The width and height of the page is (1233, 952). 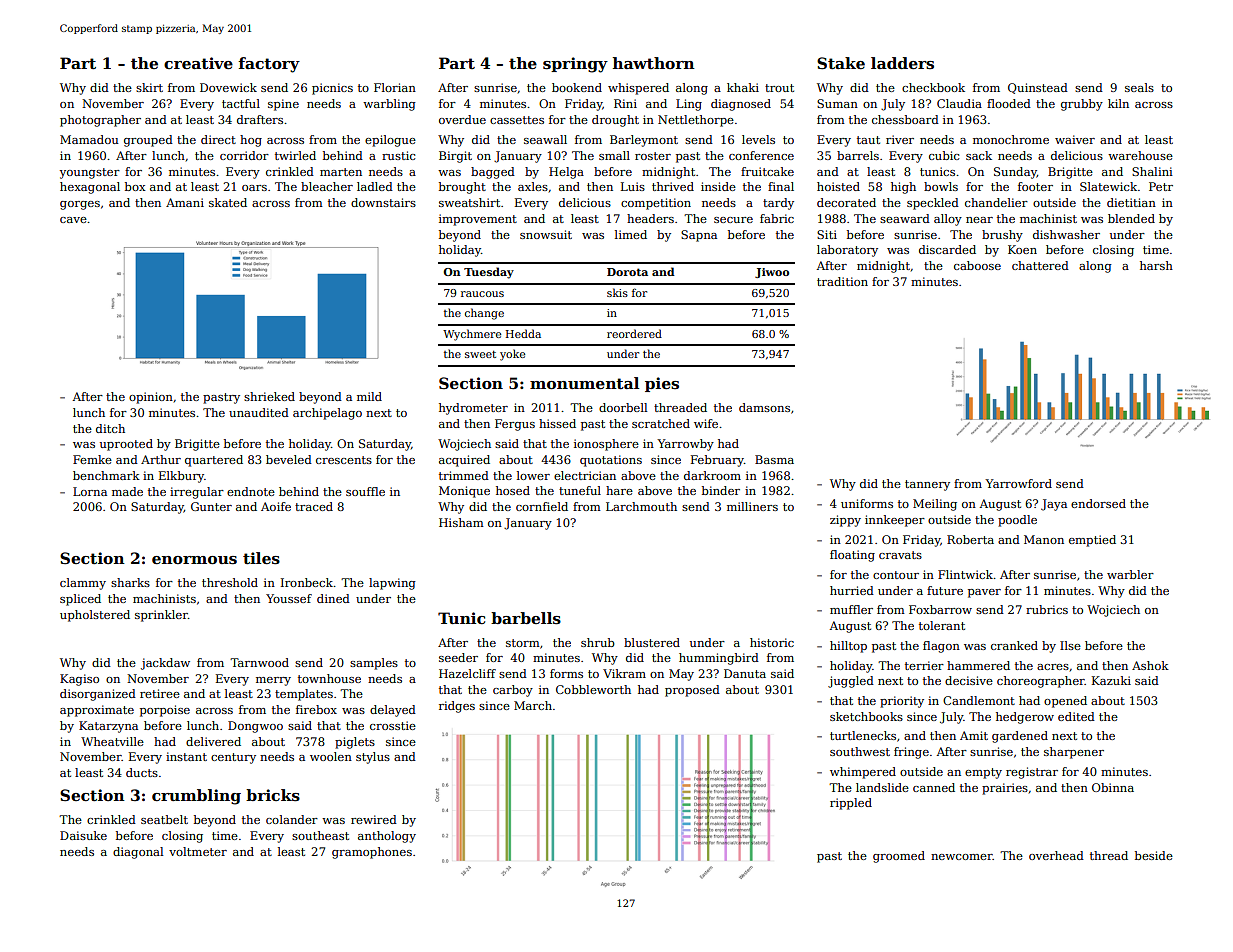 I want to click on Yarrowford, so click(x=1018, y=483).
